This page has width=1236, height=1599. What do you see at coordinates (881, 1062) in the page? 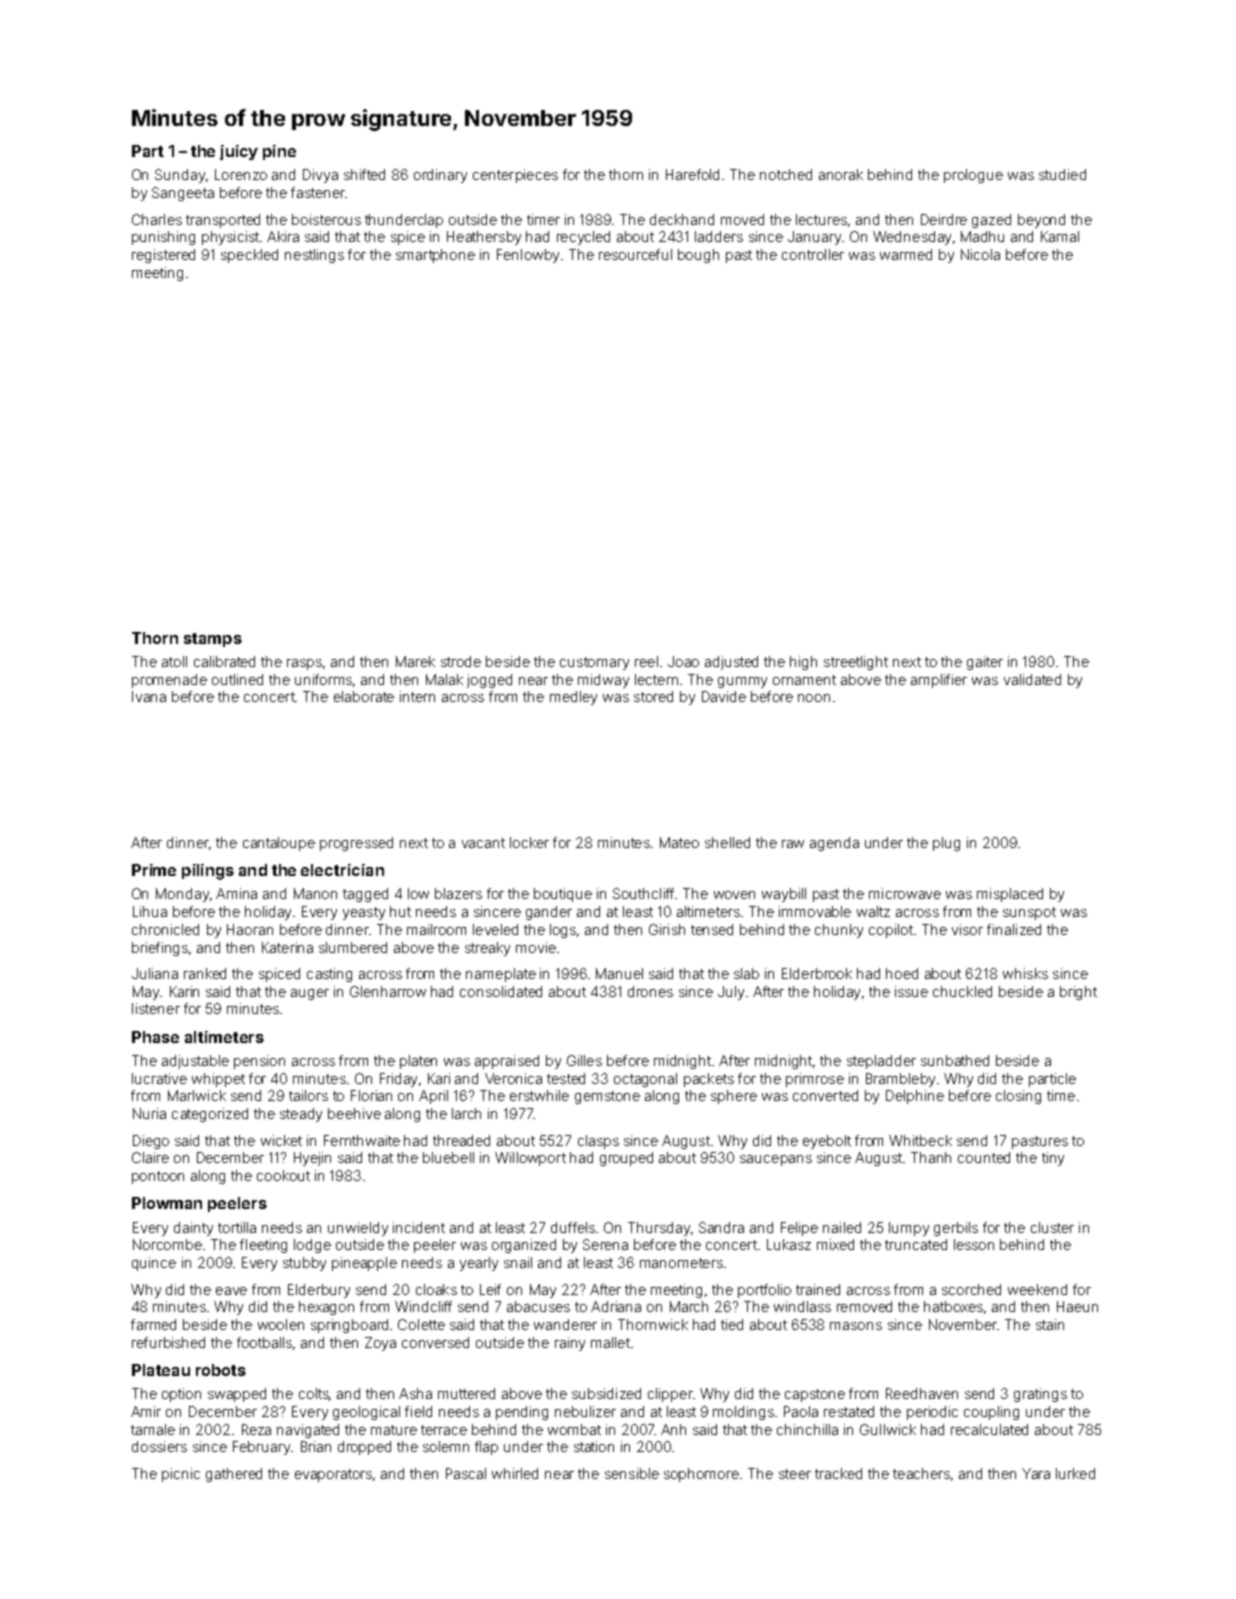
I see `stepladder` at bounding box center [881, 1062].
